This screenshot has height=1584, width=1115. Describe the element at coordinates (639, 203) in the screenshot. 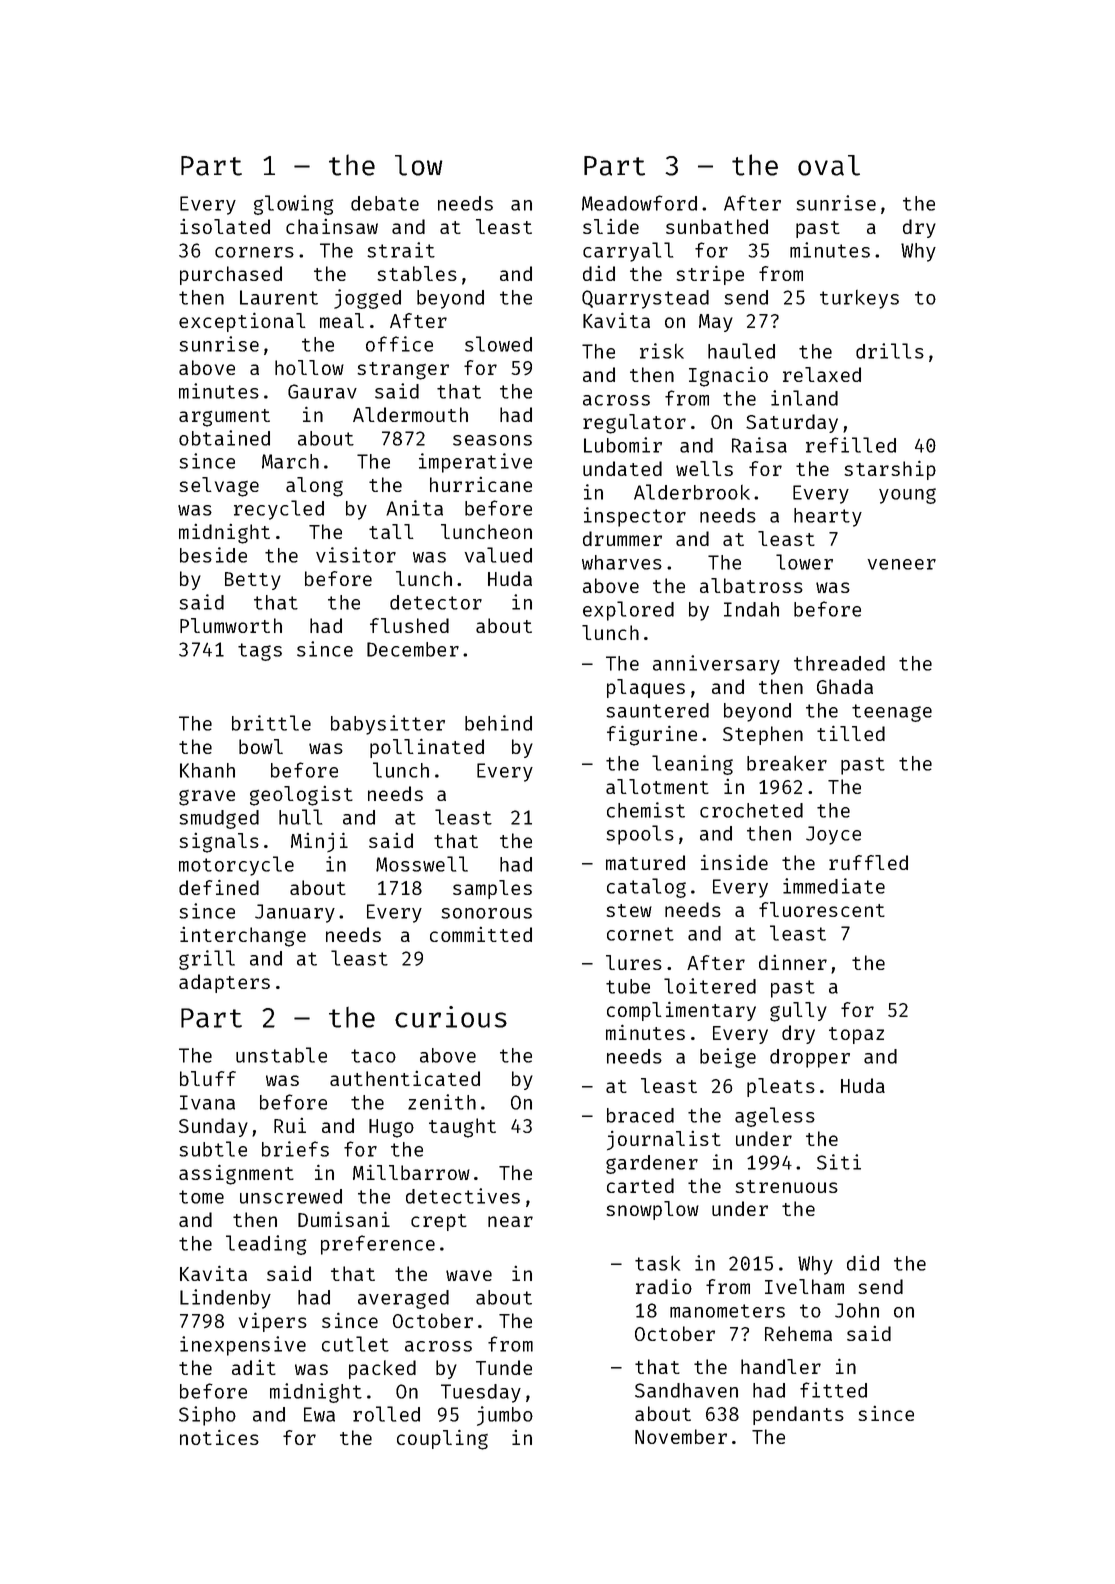

I see `Meadowford` at that location.
